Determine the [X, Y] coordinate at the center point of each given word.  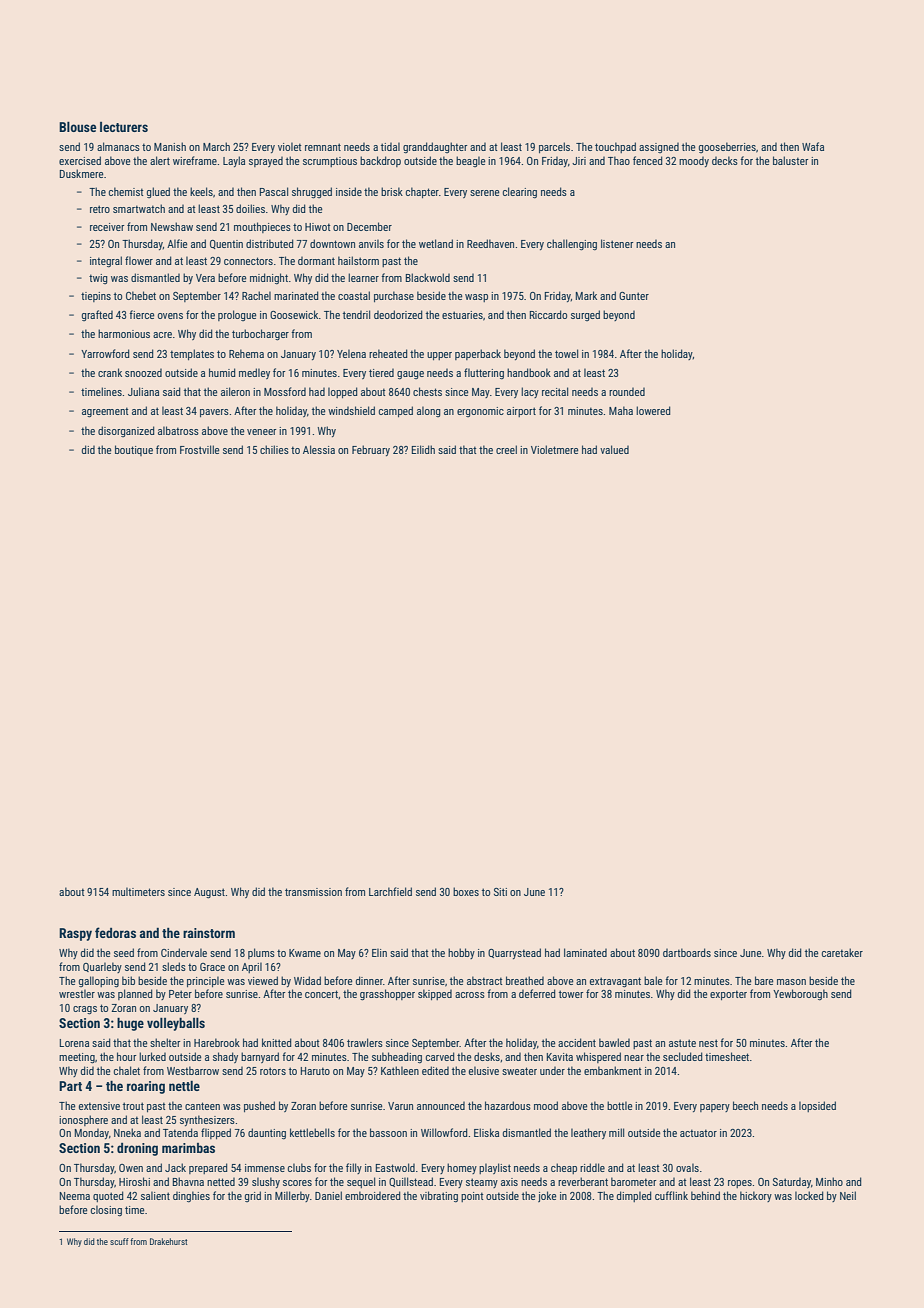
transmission [313, 892]
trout [133, 1106]
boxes [466, 891]
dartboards [687, 952]
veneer [262, 432]
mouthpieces [262, 227]
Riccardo [548, 314]
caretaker [842, 952]
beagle [471, 161]
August [209, 893]
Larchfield [390, 891]
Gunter [634, 296]
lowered [653, 410]
